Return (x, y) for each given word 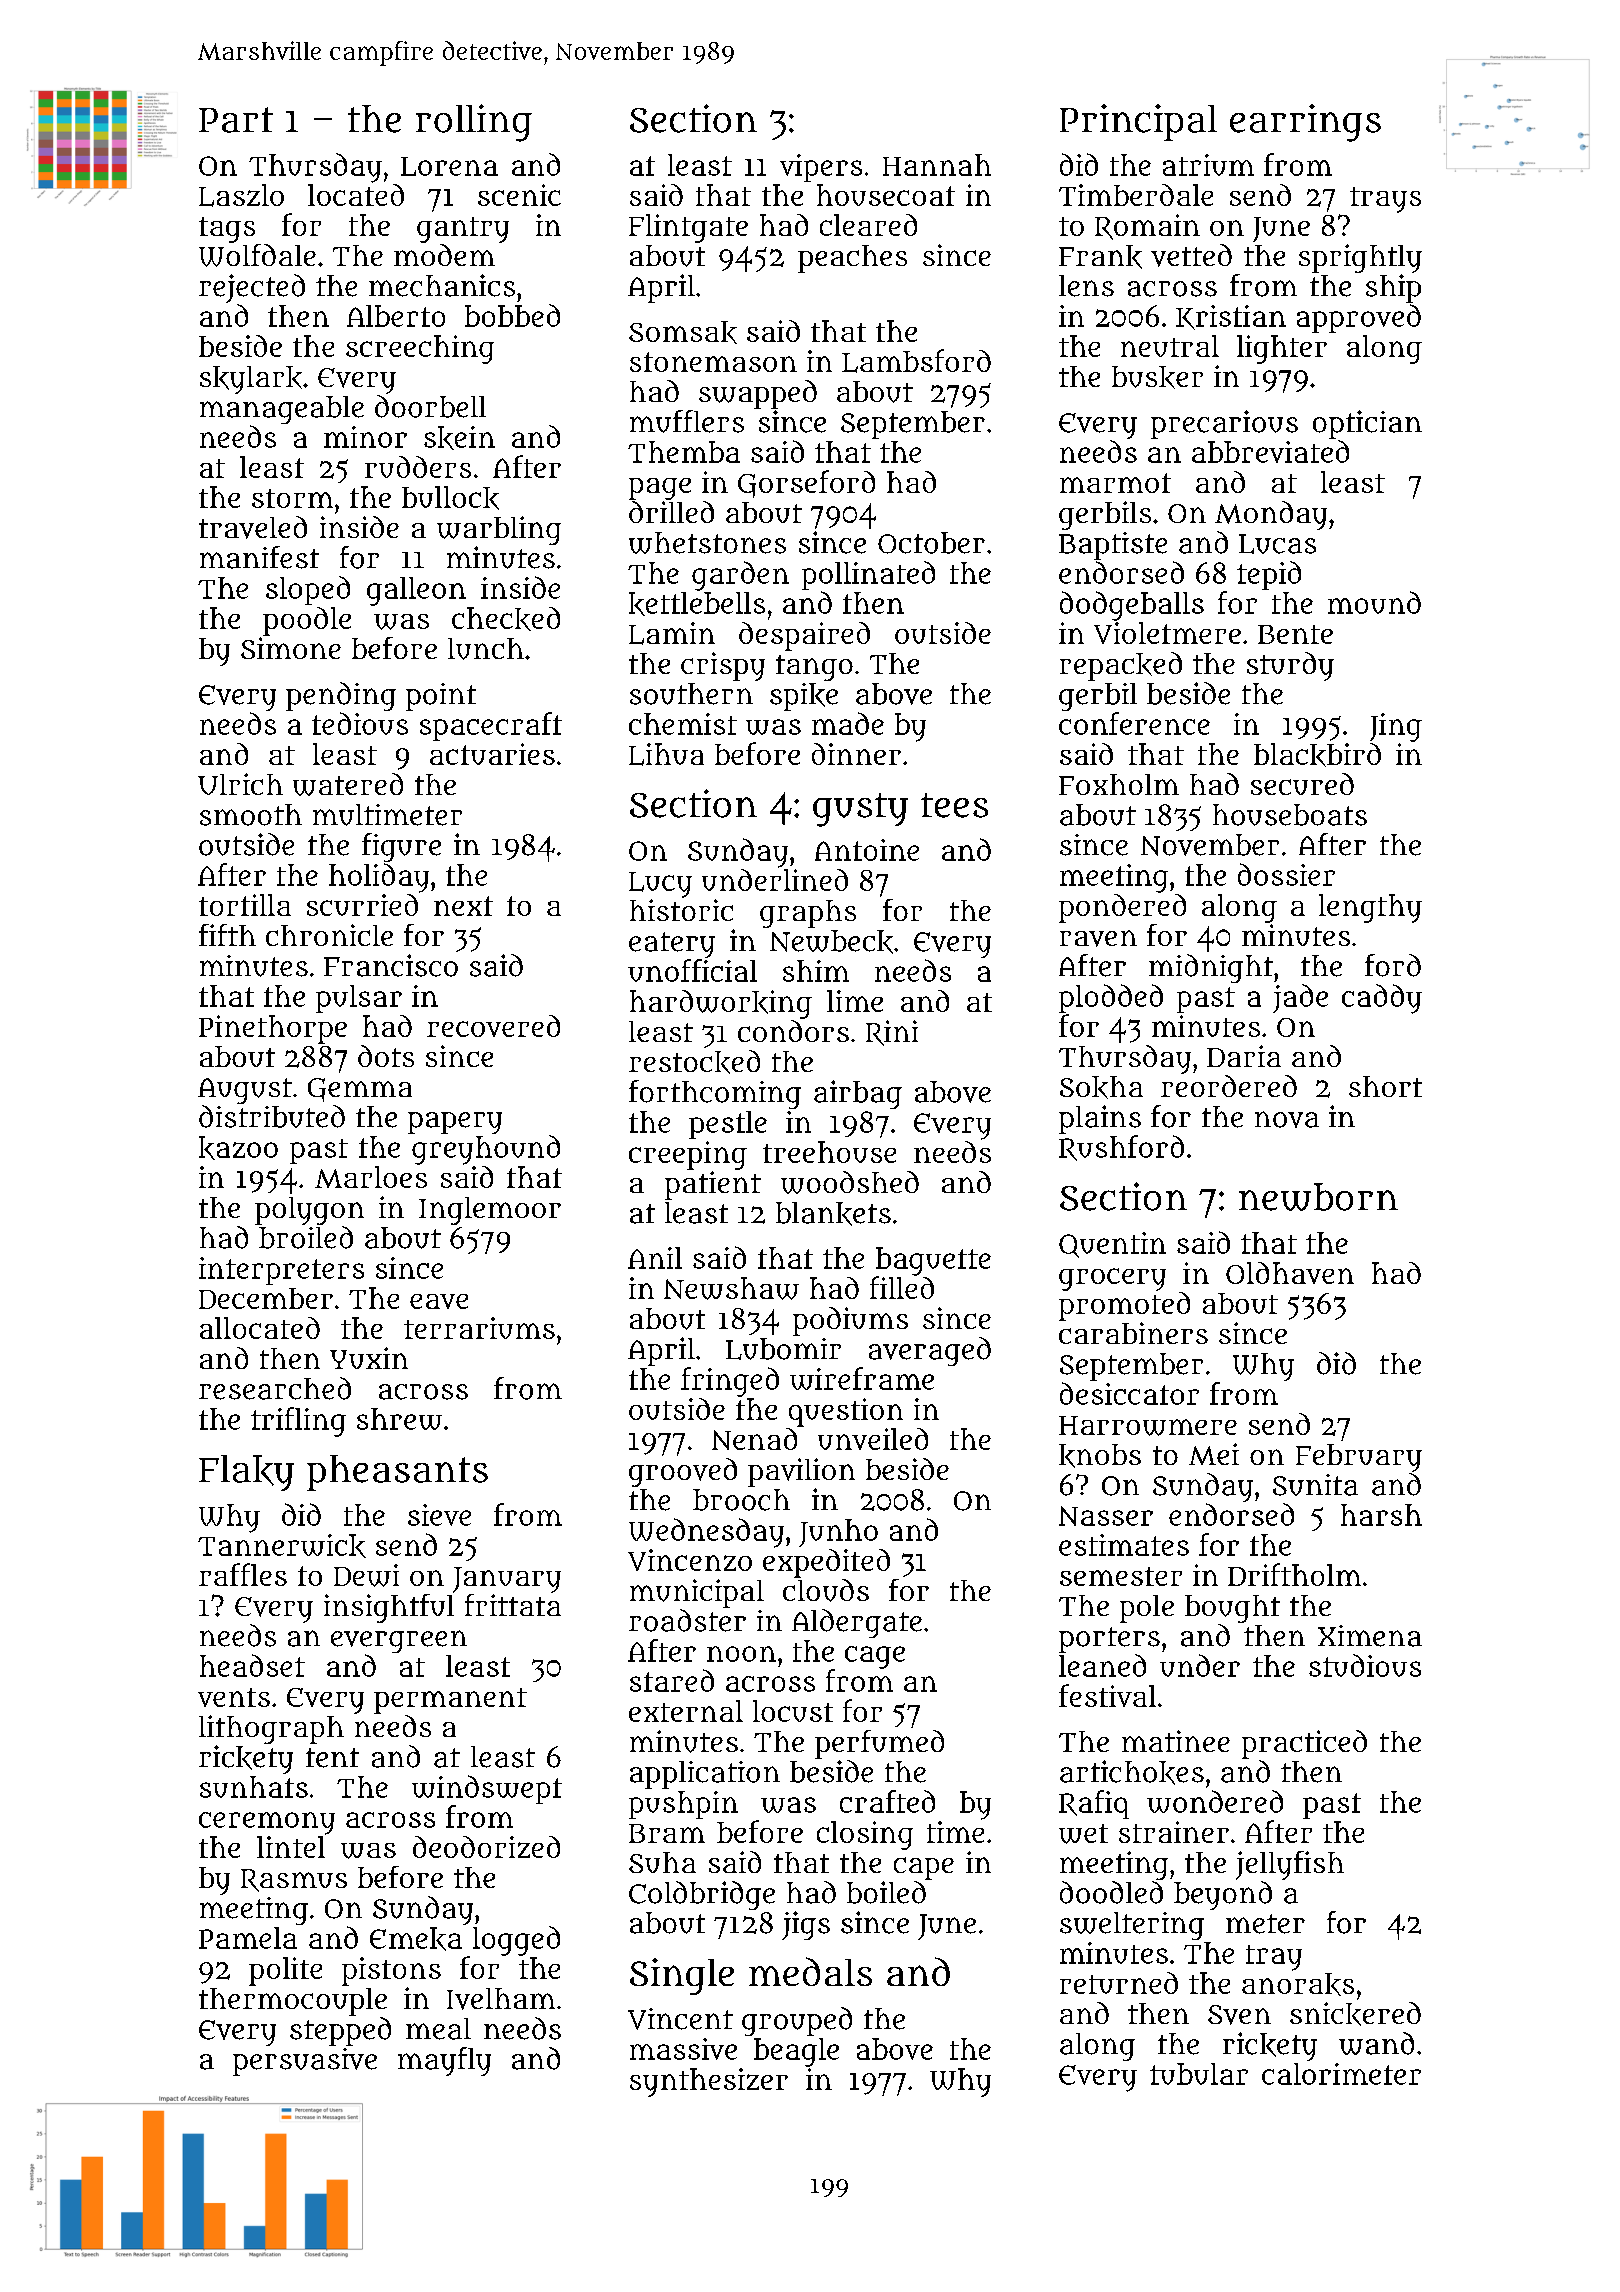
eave (439, 1301)
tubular (1199, 2074)
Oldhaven (1290, 1273)
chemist (683, 724)
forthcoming (715, 1094)
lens (1086, 286)
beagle (796, 2052)
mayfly (444, 2061)
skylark (251, 380)
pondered (1122, 908)
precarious (1224, 424)
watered (348, 784)
